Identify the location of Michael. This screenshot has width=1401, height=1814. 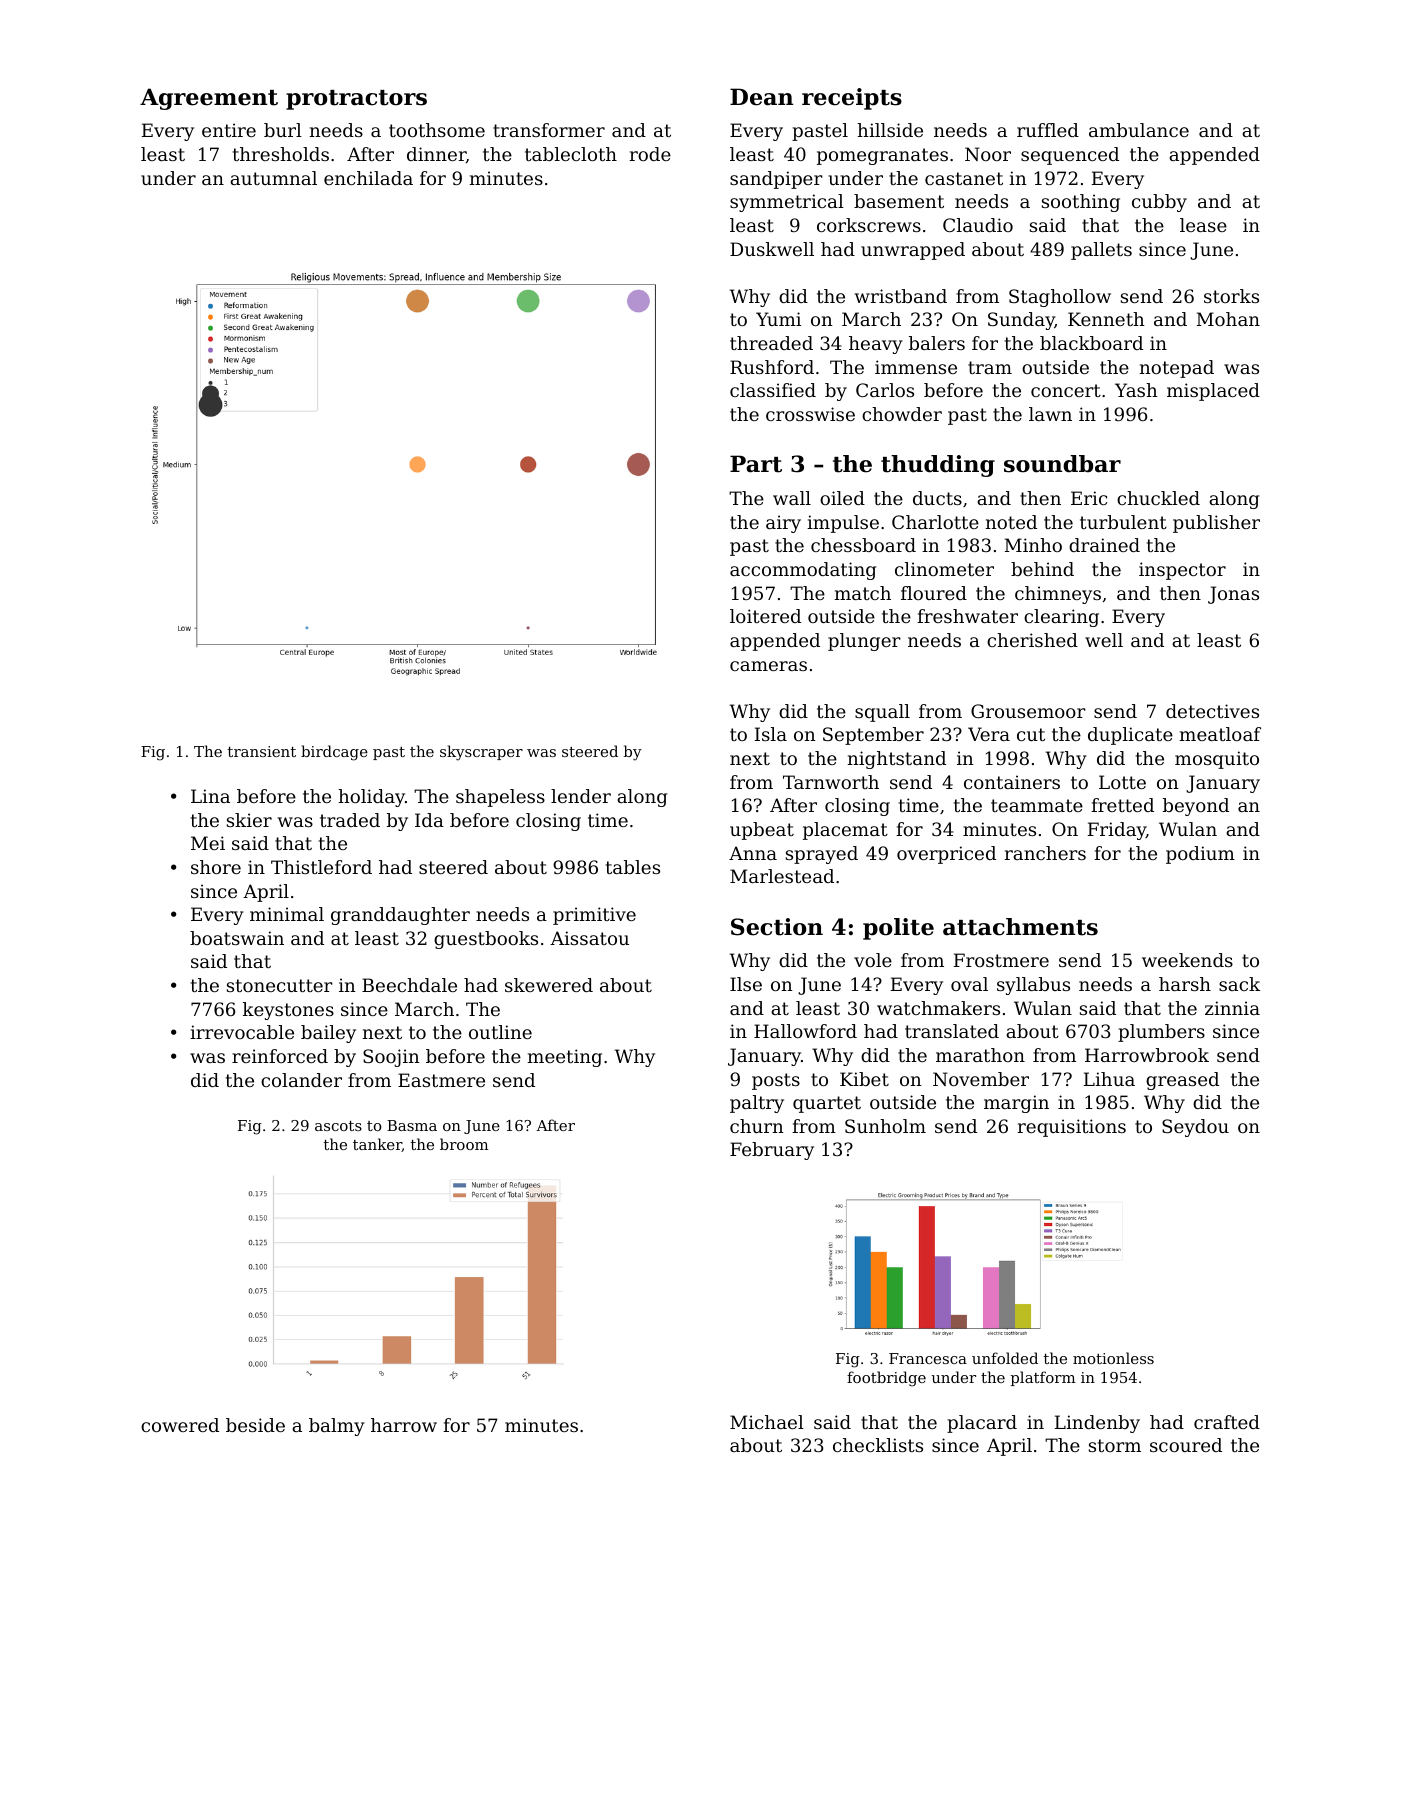
(767, 1422).
